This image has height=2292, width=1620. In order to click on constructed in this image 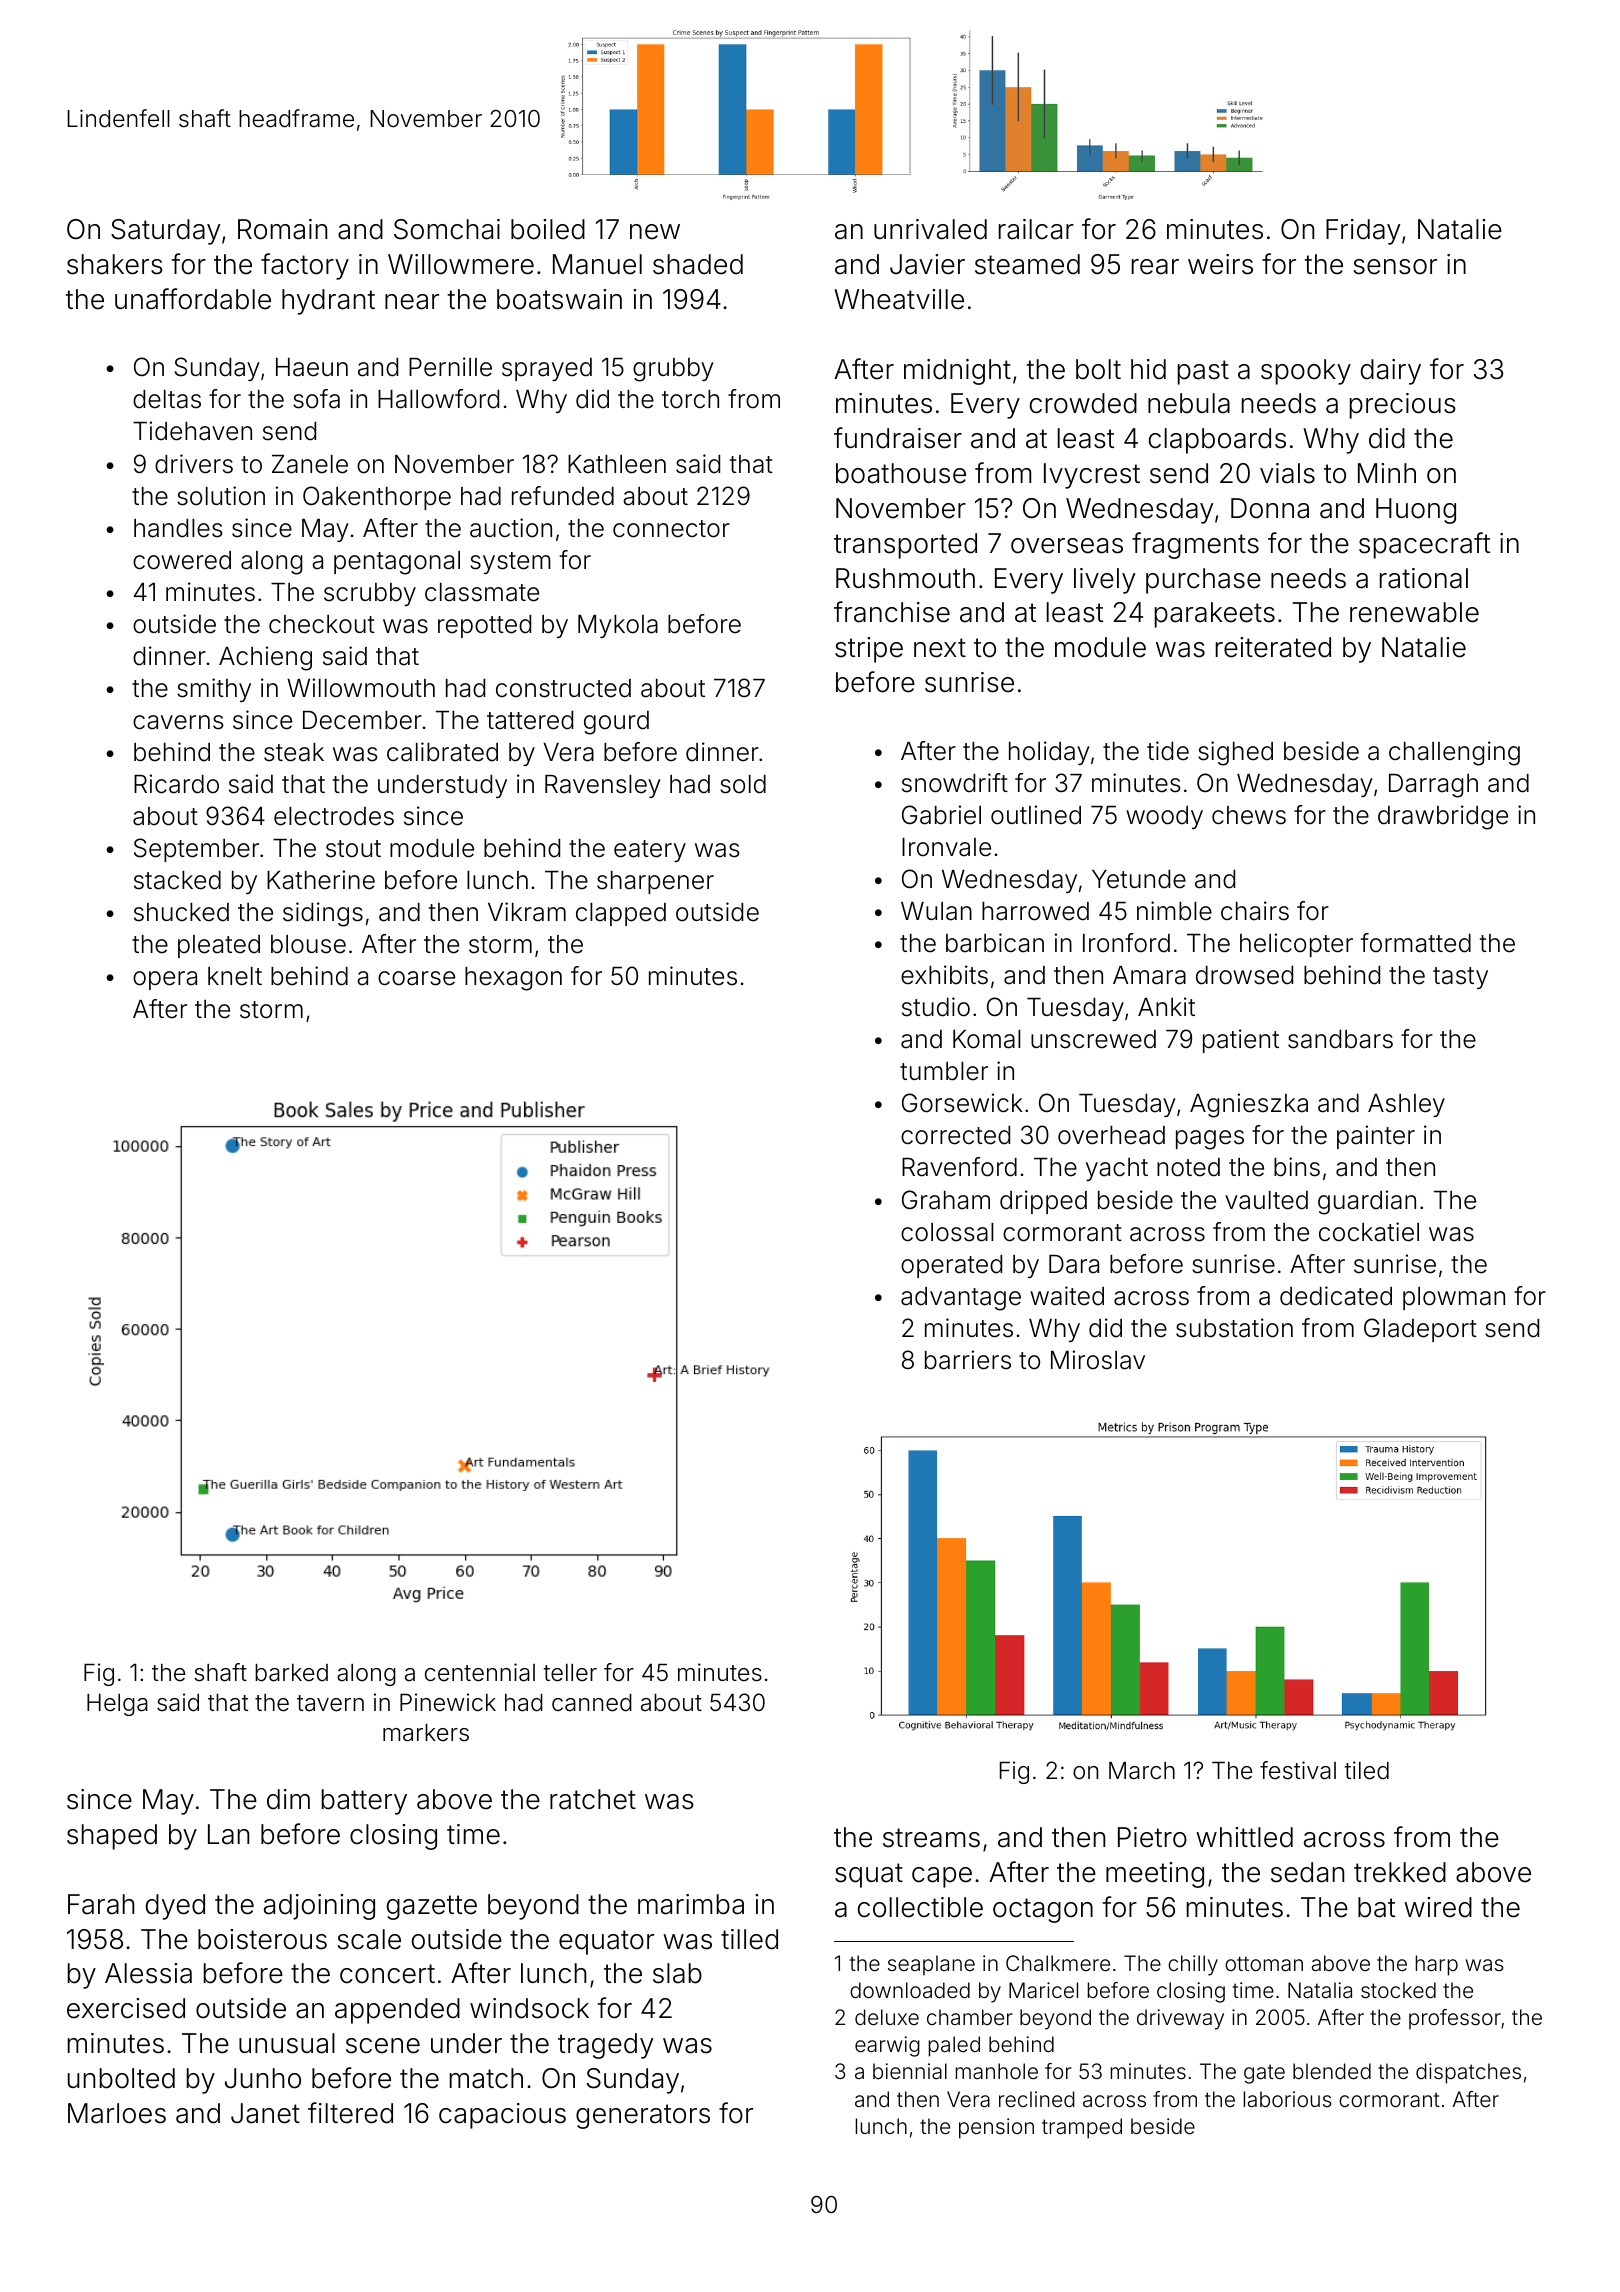, I will do `click(563, 688)`.
